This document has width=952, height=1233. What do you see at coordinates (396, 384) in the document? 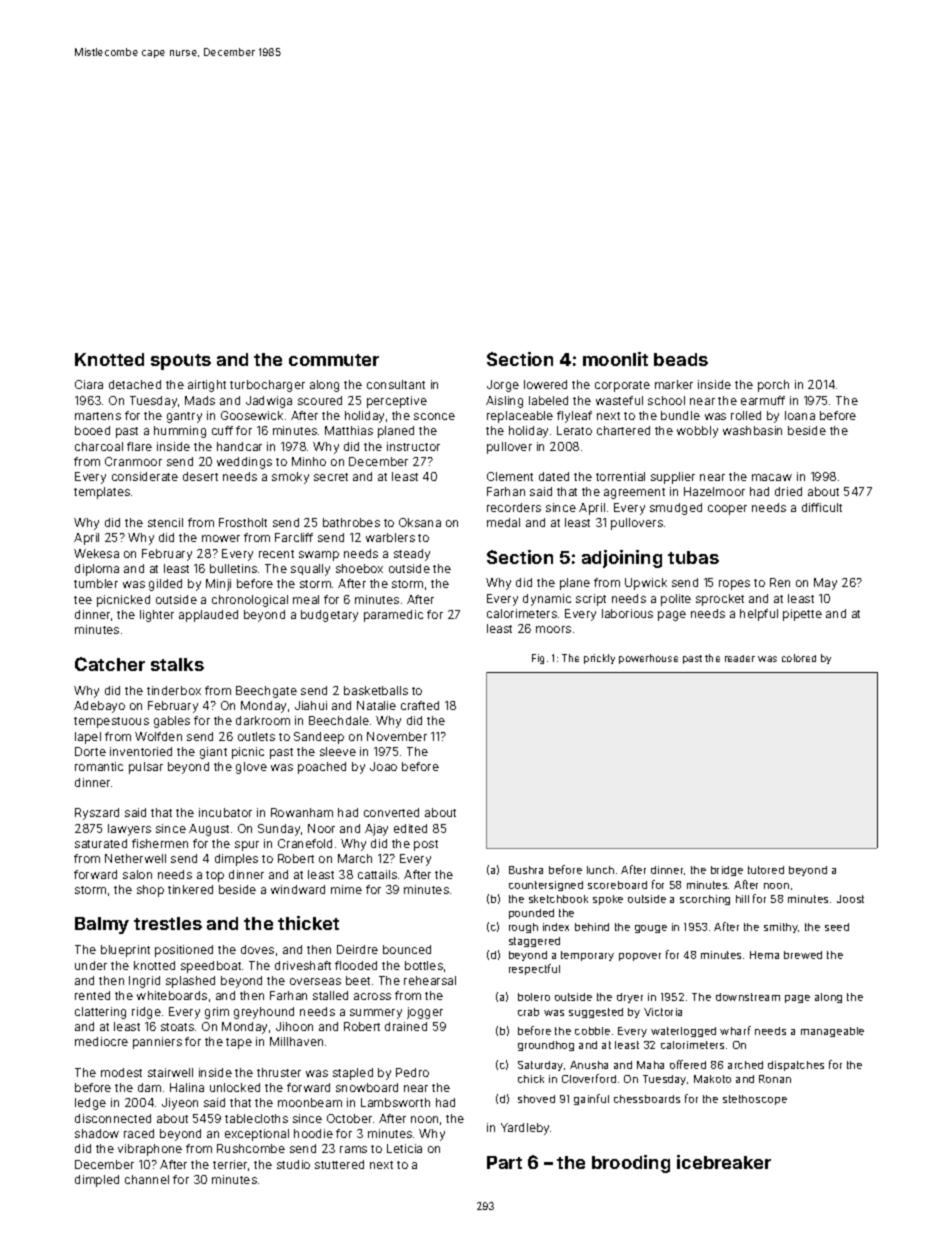
I see `consultant` at bounding box center [396, 384].
